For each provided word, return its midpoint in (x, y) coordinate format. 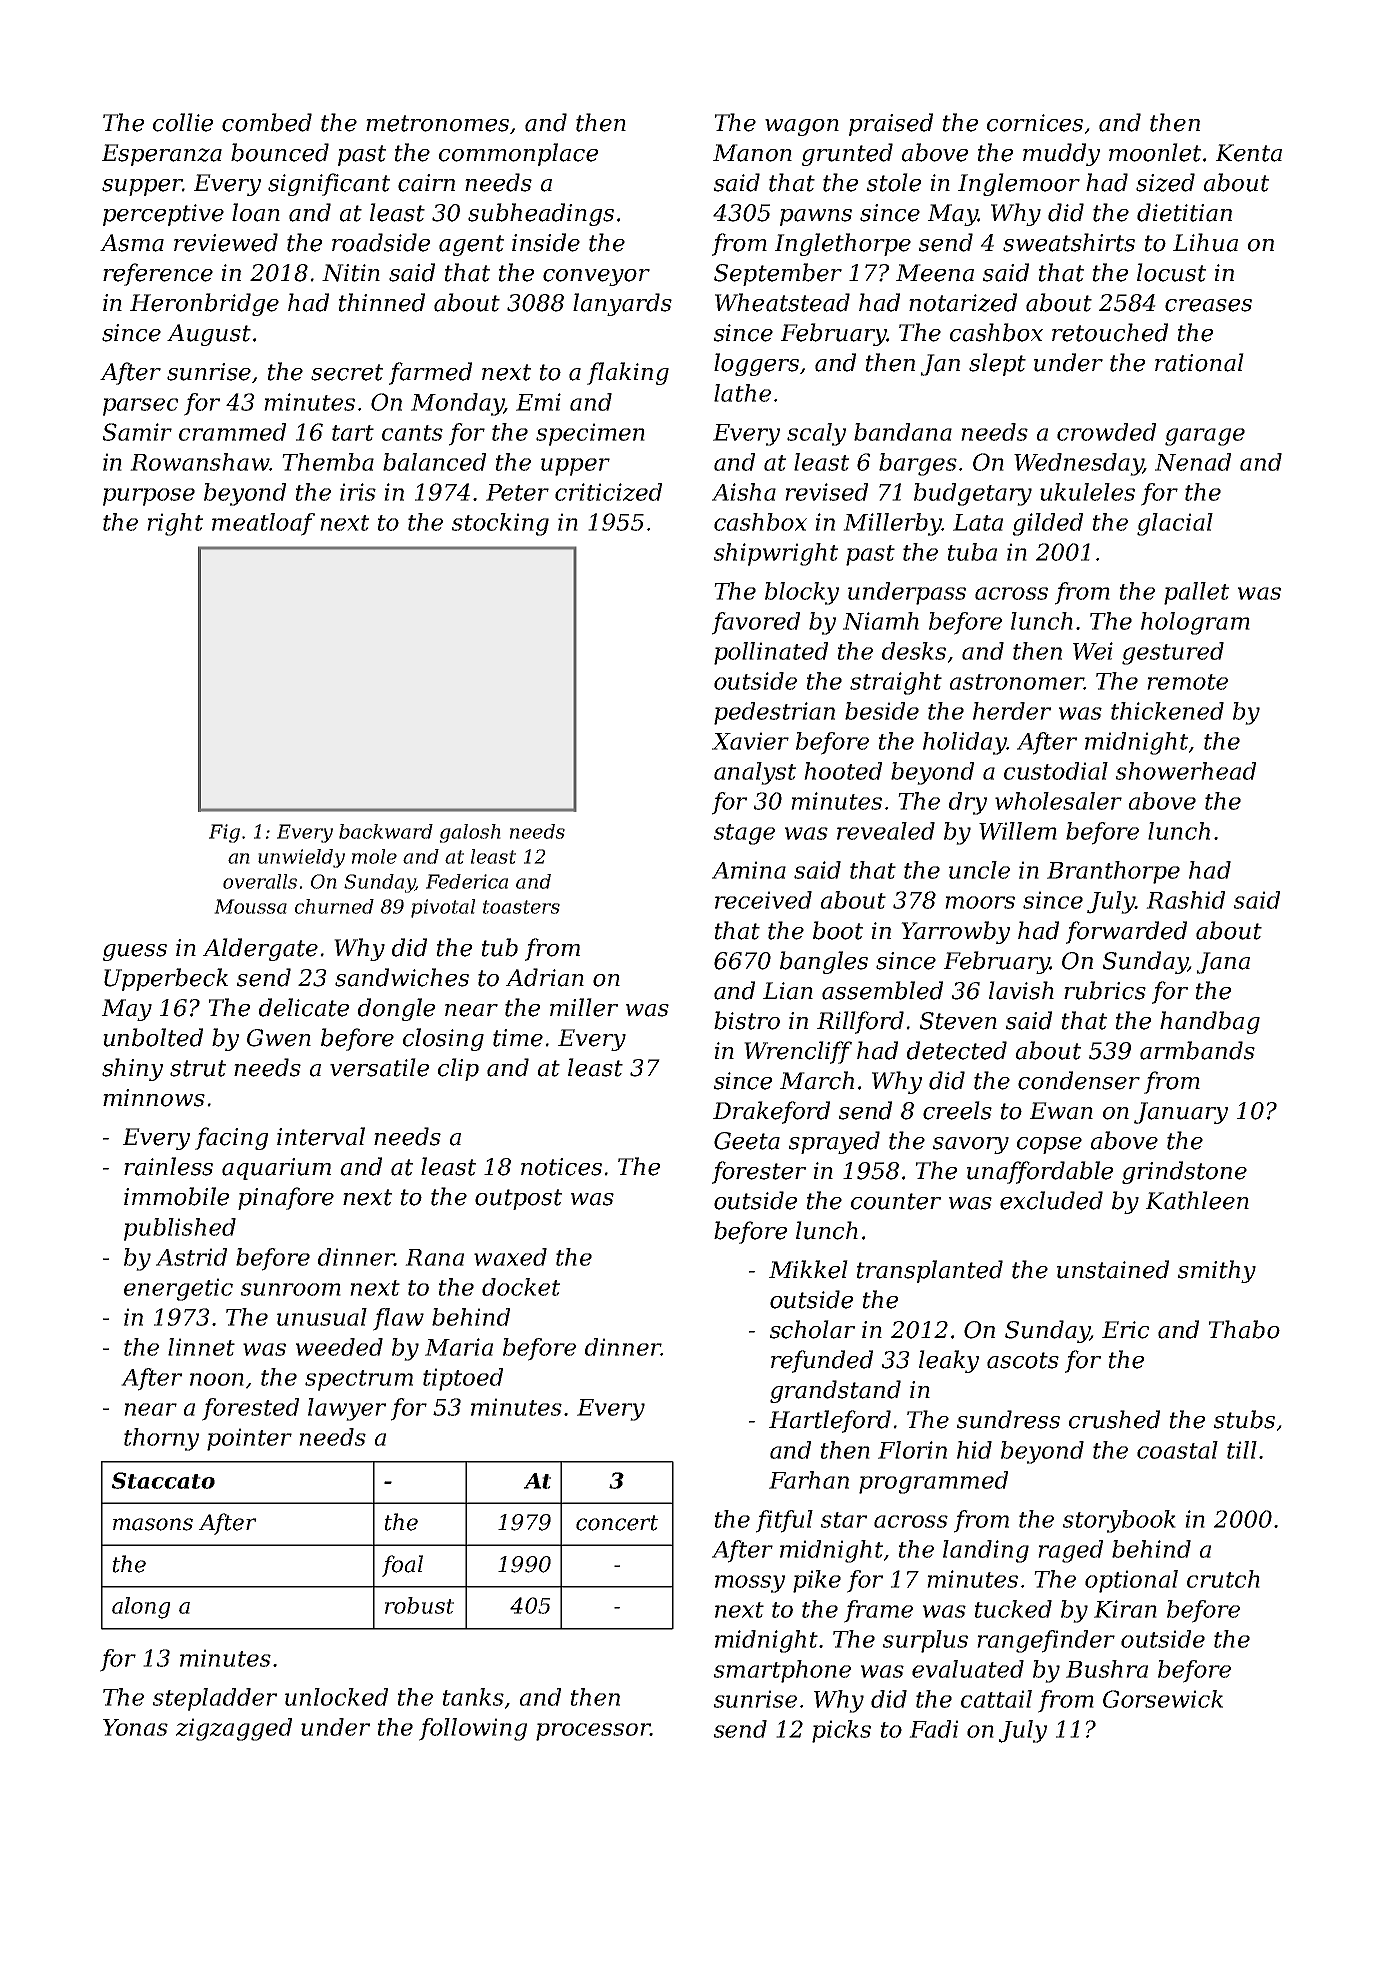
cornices (1035, 123)
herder (1012, 711)
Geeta (747, 1141)
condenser (1079, 1080)
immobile (176, 1196)
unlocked (336, 1697)
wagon (802, 127)
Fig (224, 833)
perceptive (163, 215)
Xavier (750, 741)
